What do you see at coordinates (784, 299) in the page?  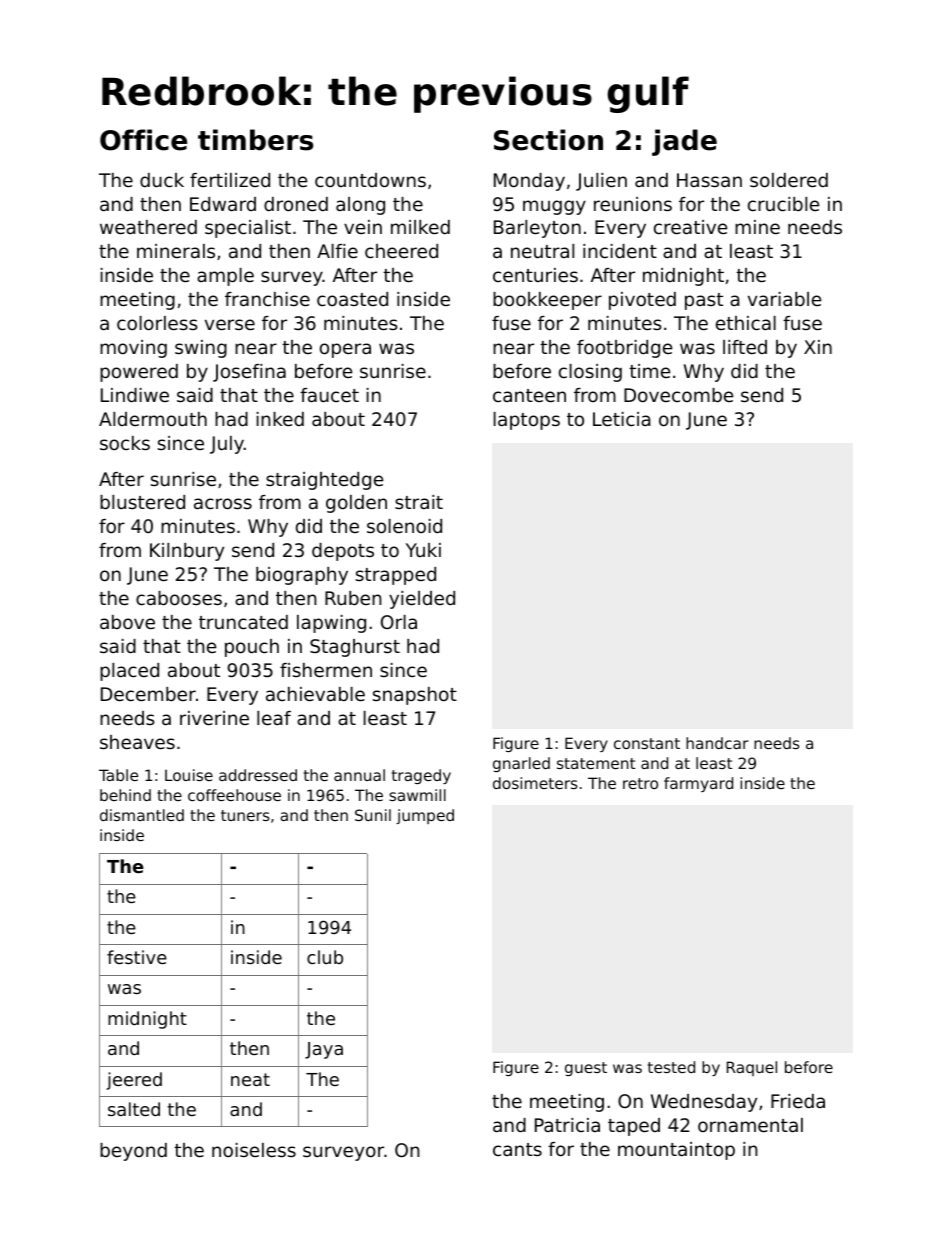 I see `variable` at bounding box center [784, 299].
